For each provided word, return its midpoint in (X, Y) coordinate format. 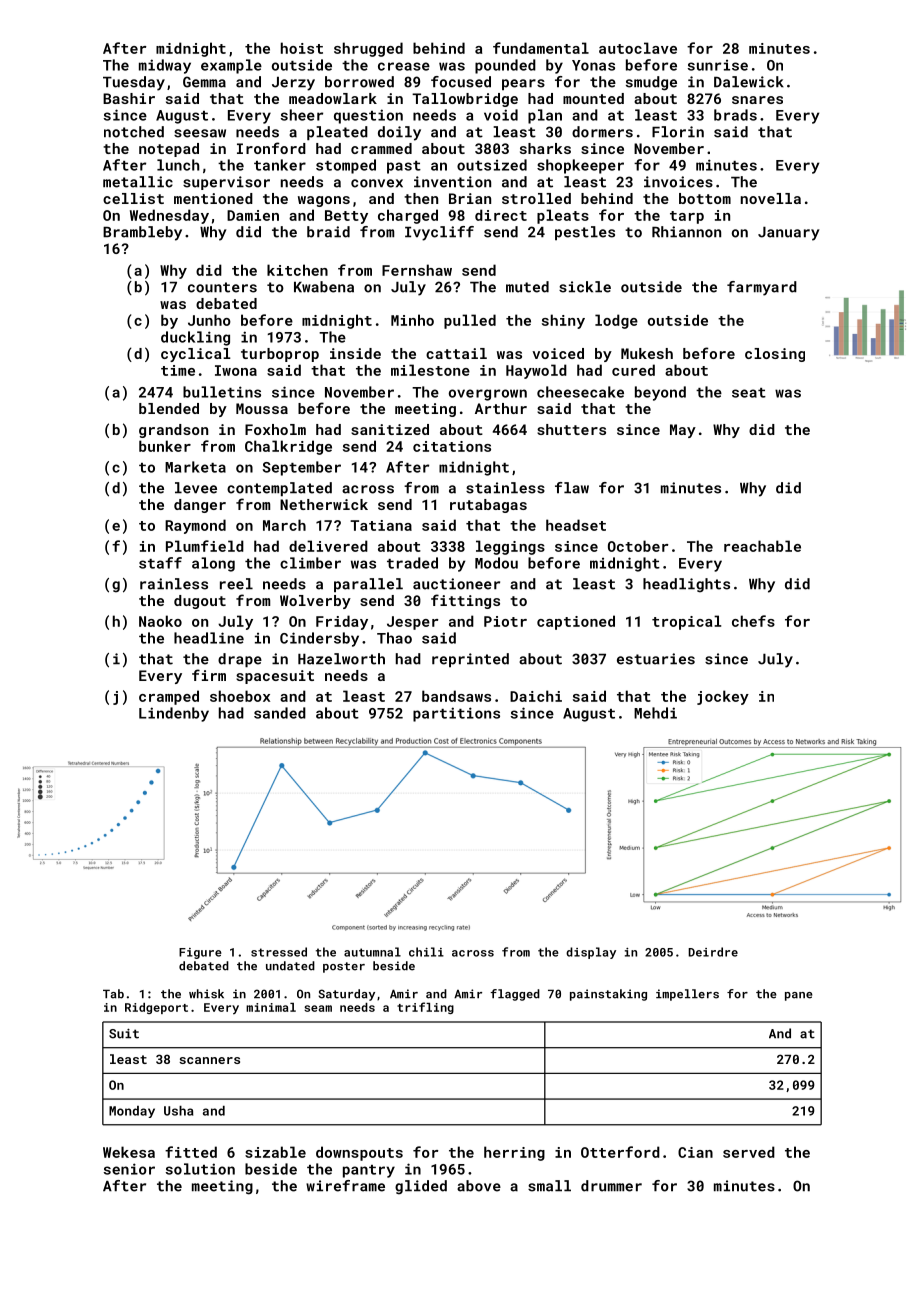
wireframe (345, 1186)
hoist (302, 48)
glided (421, 1187)
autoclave (638, 48)
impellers (687, 995)
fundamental (541, 48)
